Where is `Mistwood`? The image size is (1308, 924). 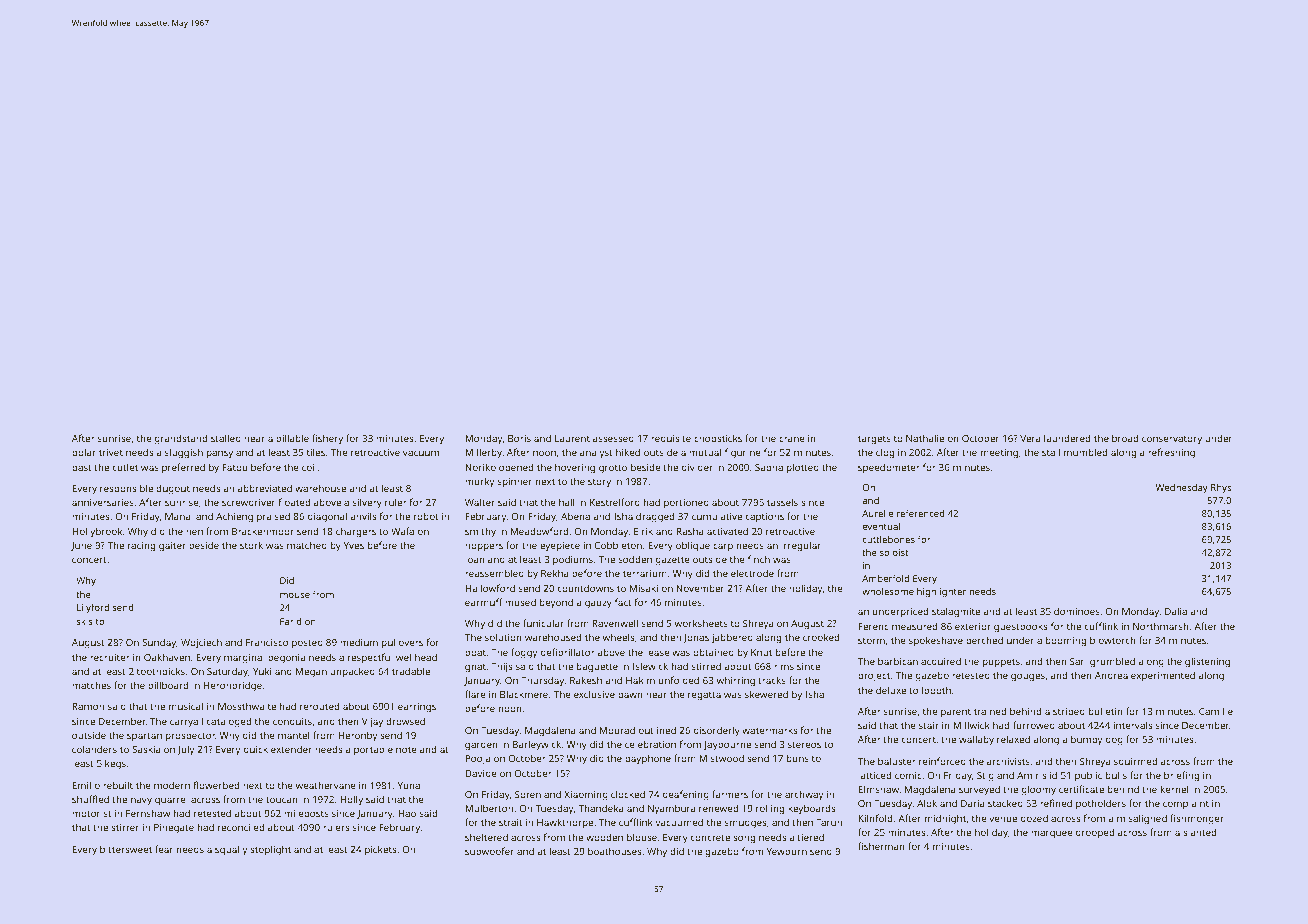 Mistwood is located at coordinates (721, 758).
